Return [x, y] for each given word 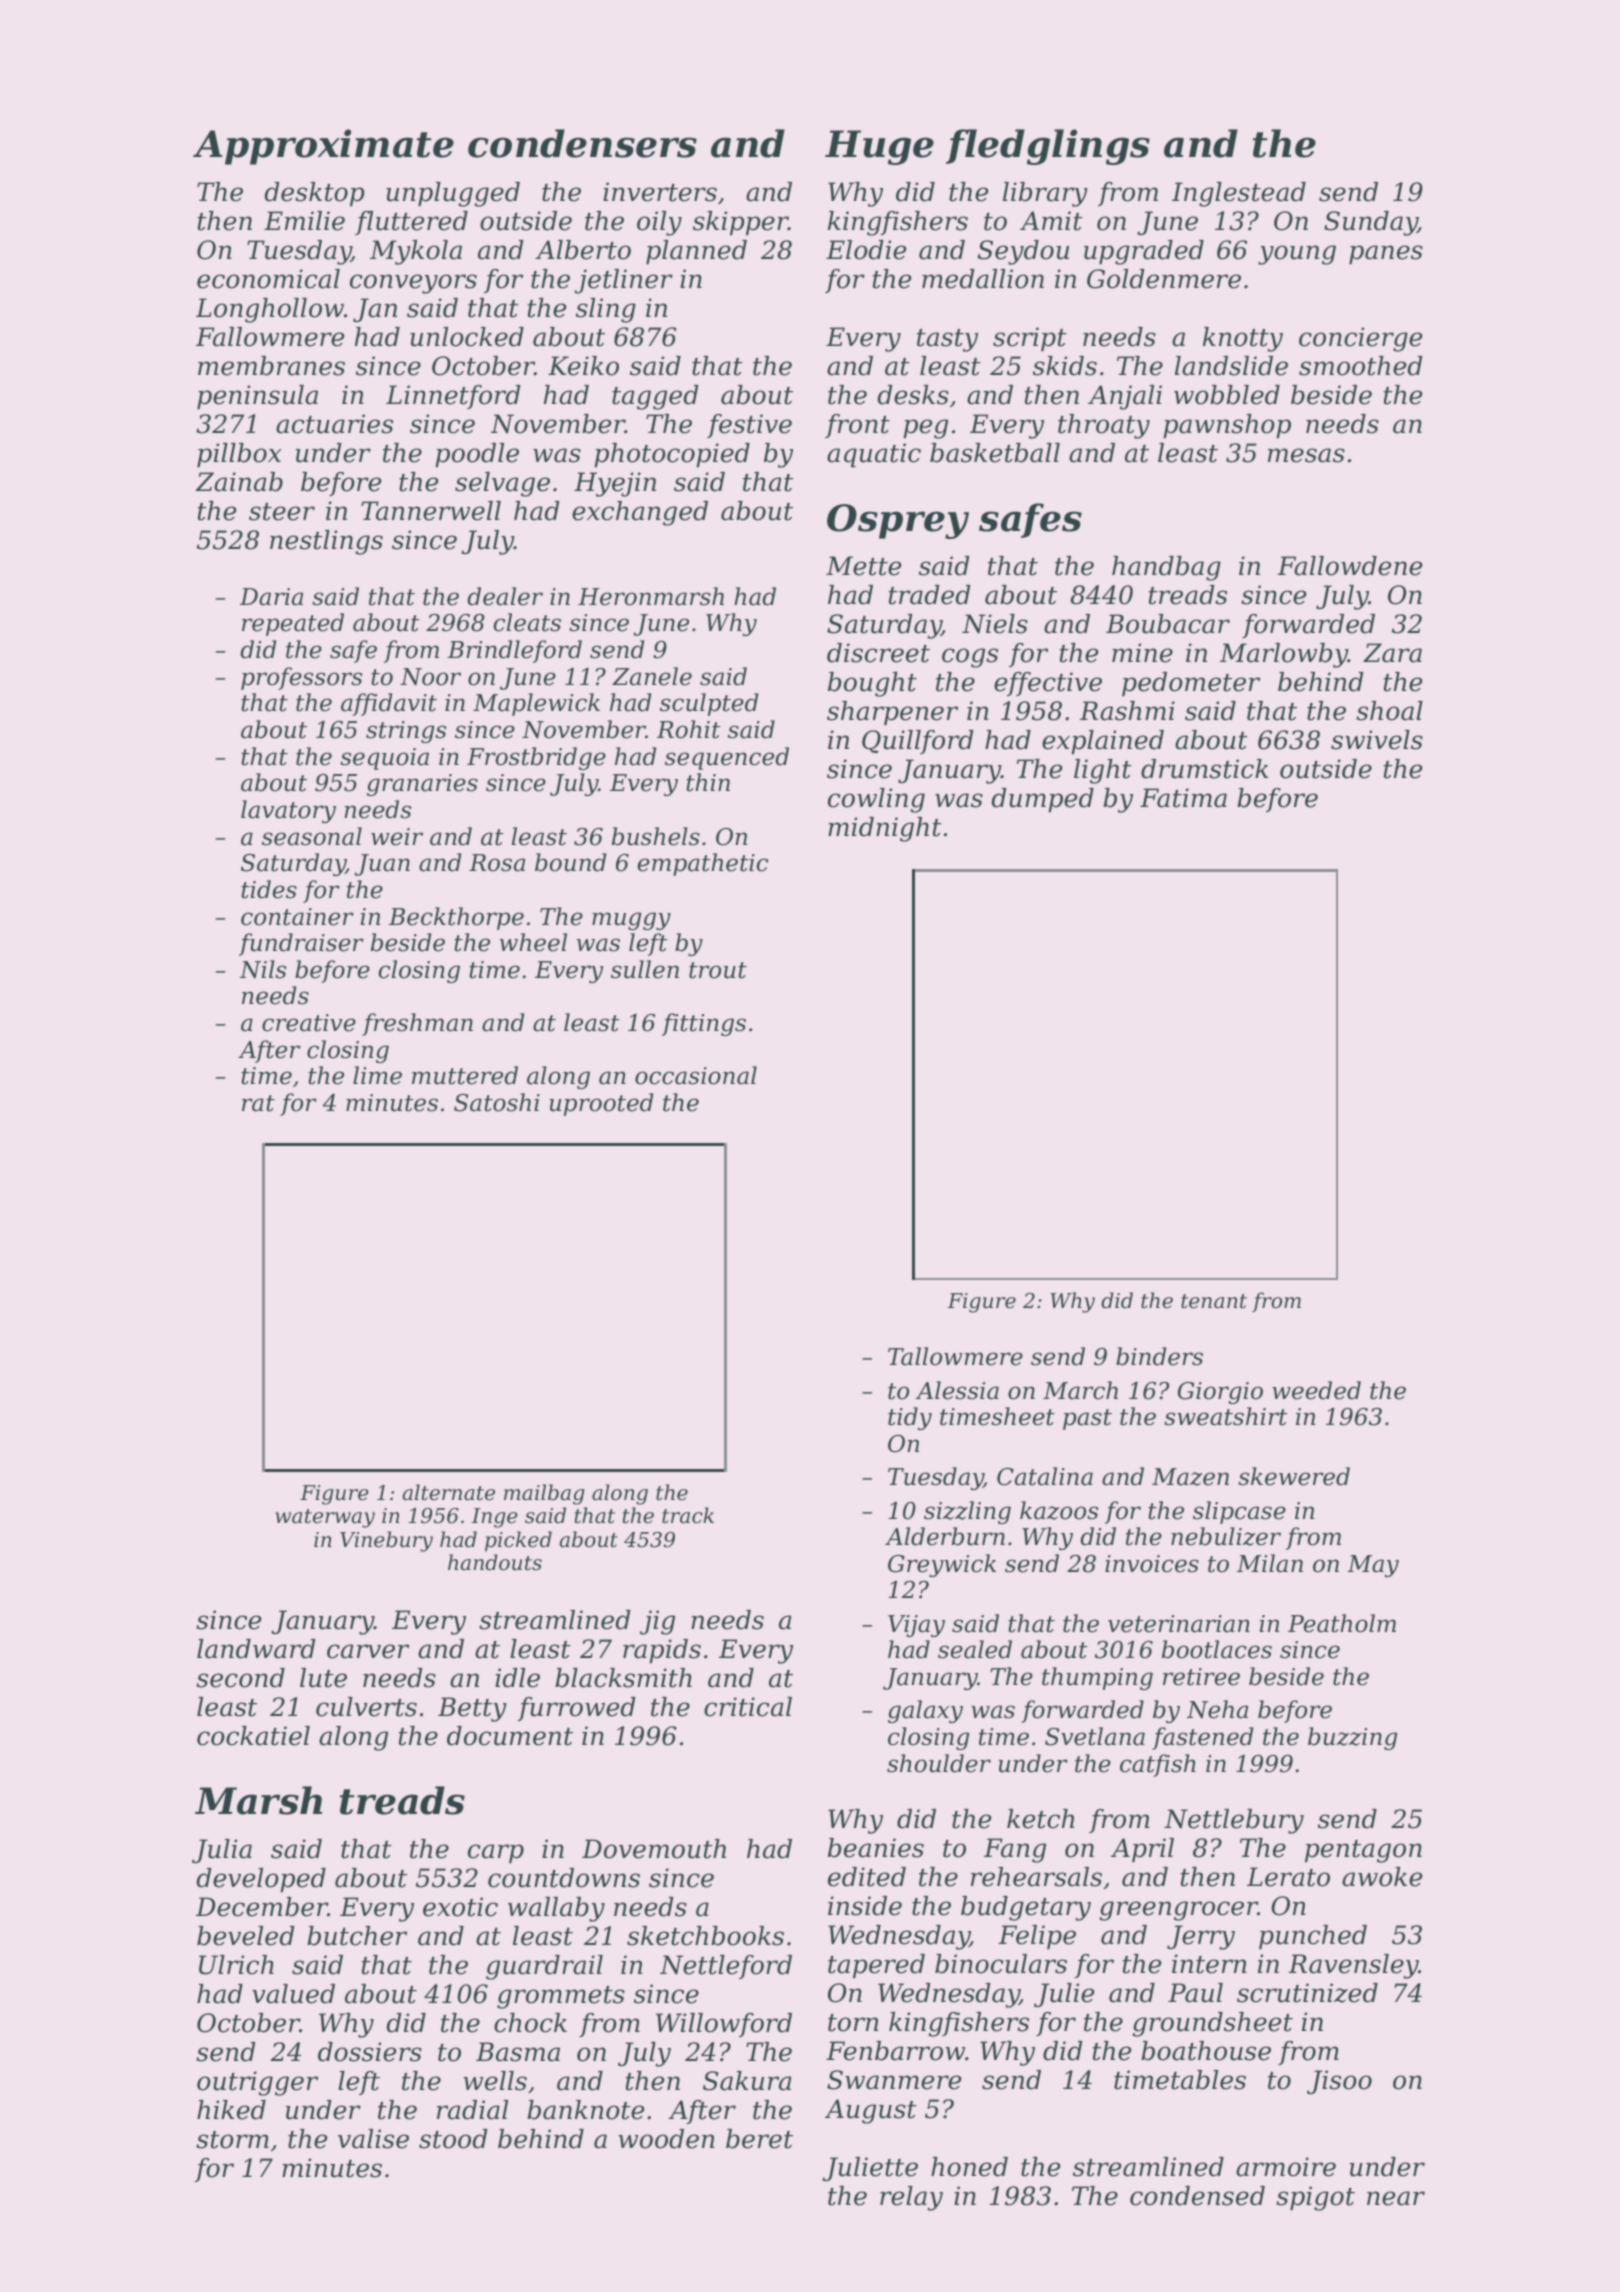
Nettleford [726, 1967]
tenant [1214, 1301]
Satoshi [497, 1102]
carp [496, 1853]
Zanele [652, 676]
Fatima [1183, 798]
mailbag [544, 1494]
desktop [315, 194]
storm [232, 2140]
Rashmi [1127, 711]
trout [718, 970]
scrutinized [1307, 1993]
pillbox [239, 455]
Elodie [866, 250]
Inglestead [1239, 194]
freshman [417, 1024]
